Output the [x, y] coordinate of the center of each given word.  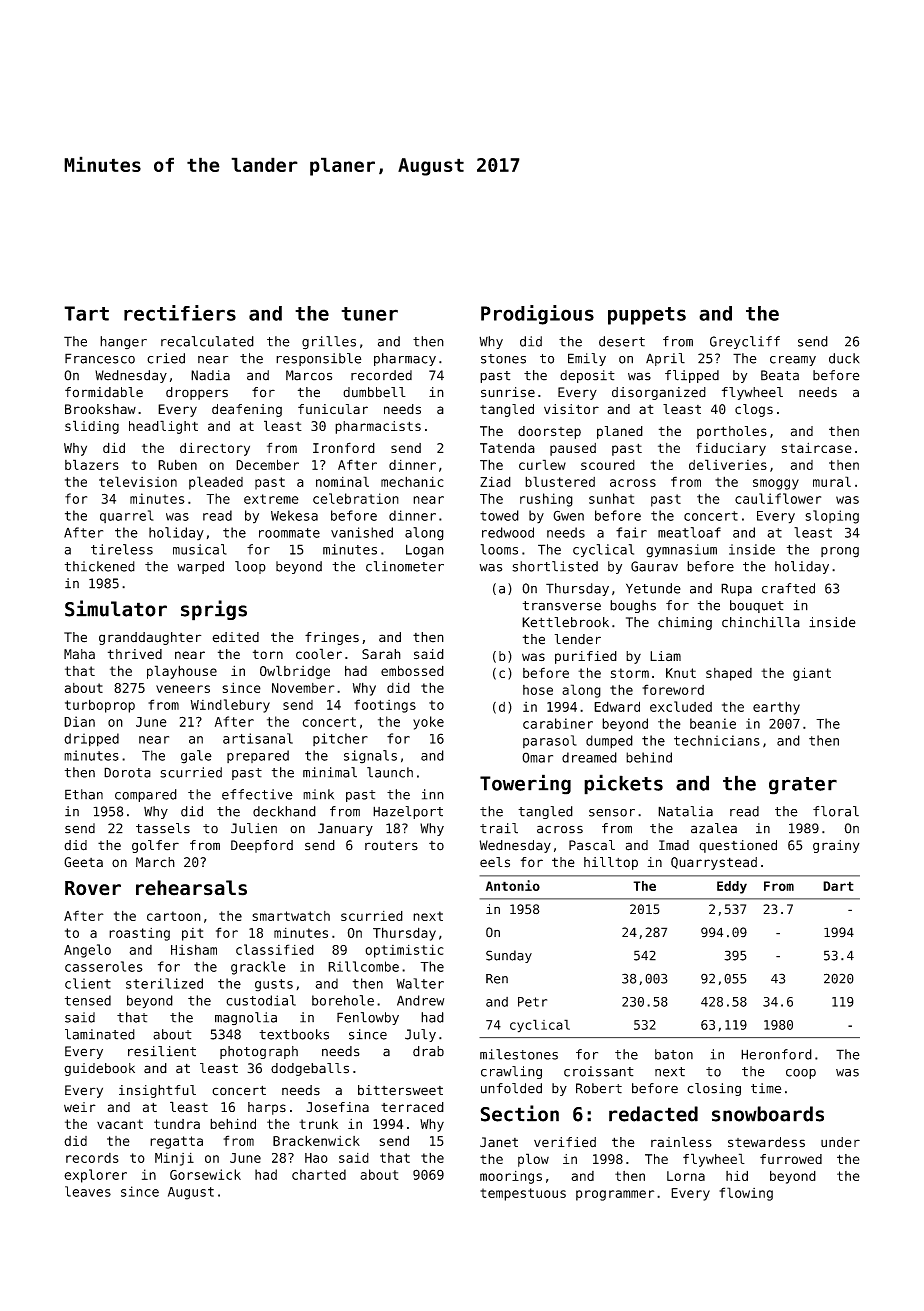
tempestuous [523, 1194]
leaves [88, 1191]
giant [812, 674]
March [155, 862]
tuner [369, 314]
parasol [550, 741]
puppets [647, 316]
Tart [86, 313]
